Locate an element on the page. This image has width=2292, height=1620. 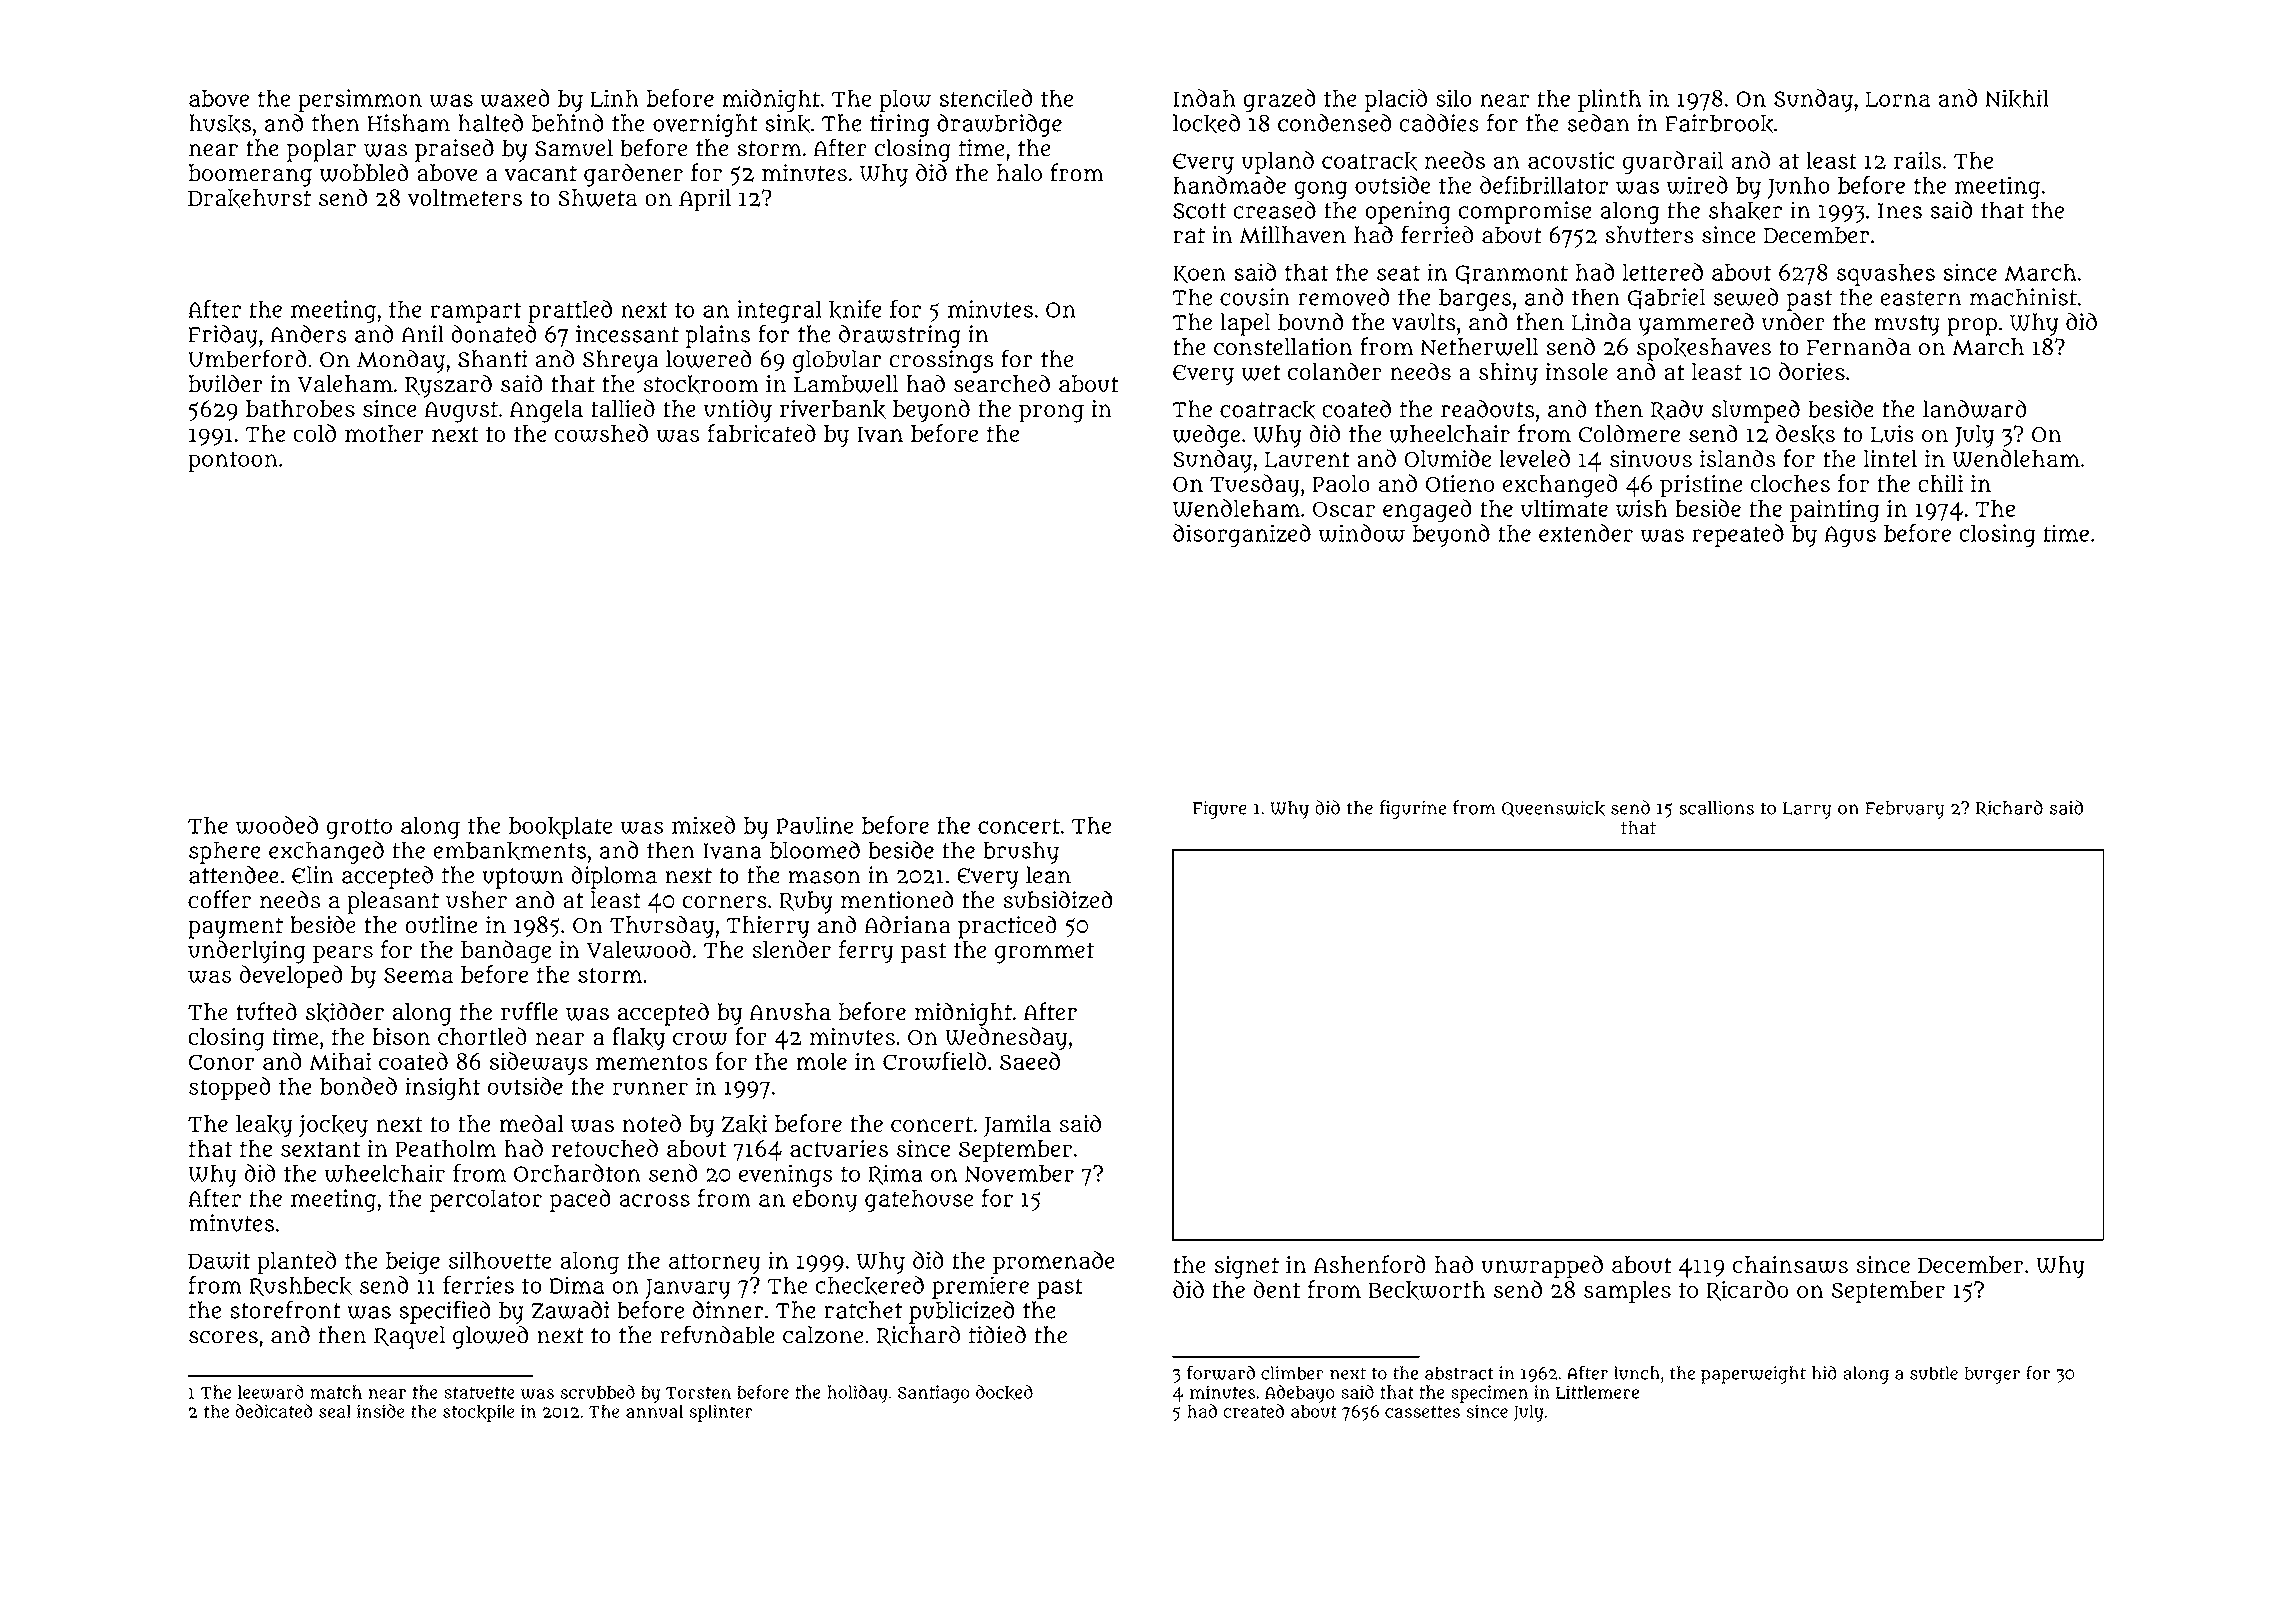
Larry is located at coordinates (1807, 810).
